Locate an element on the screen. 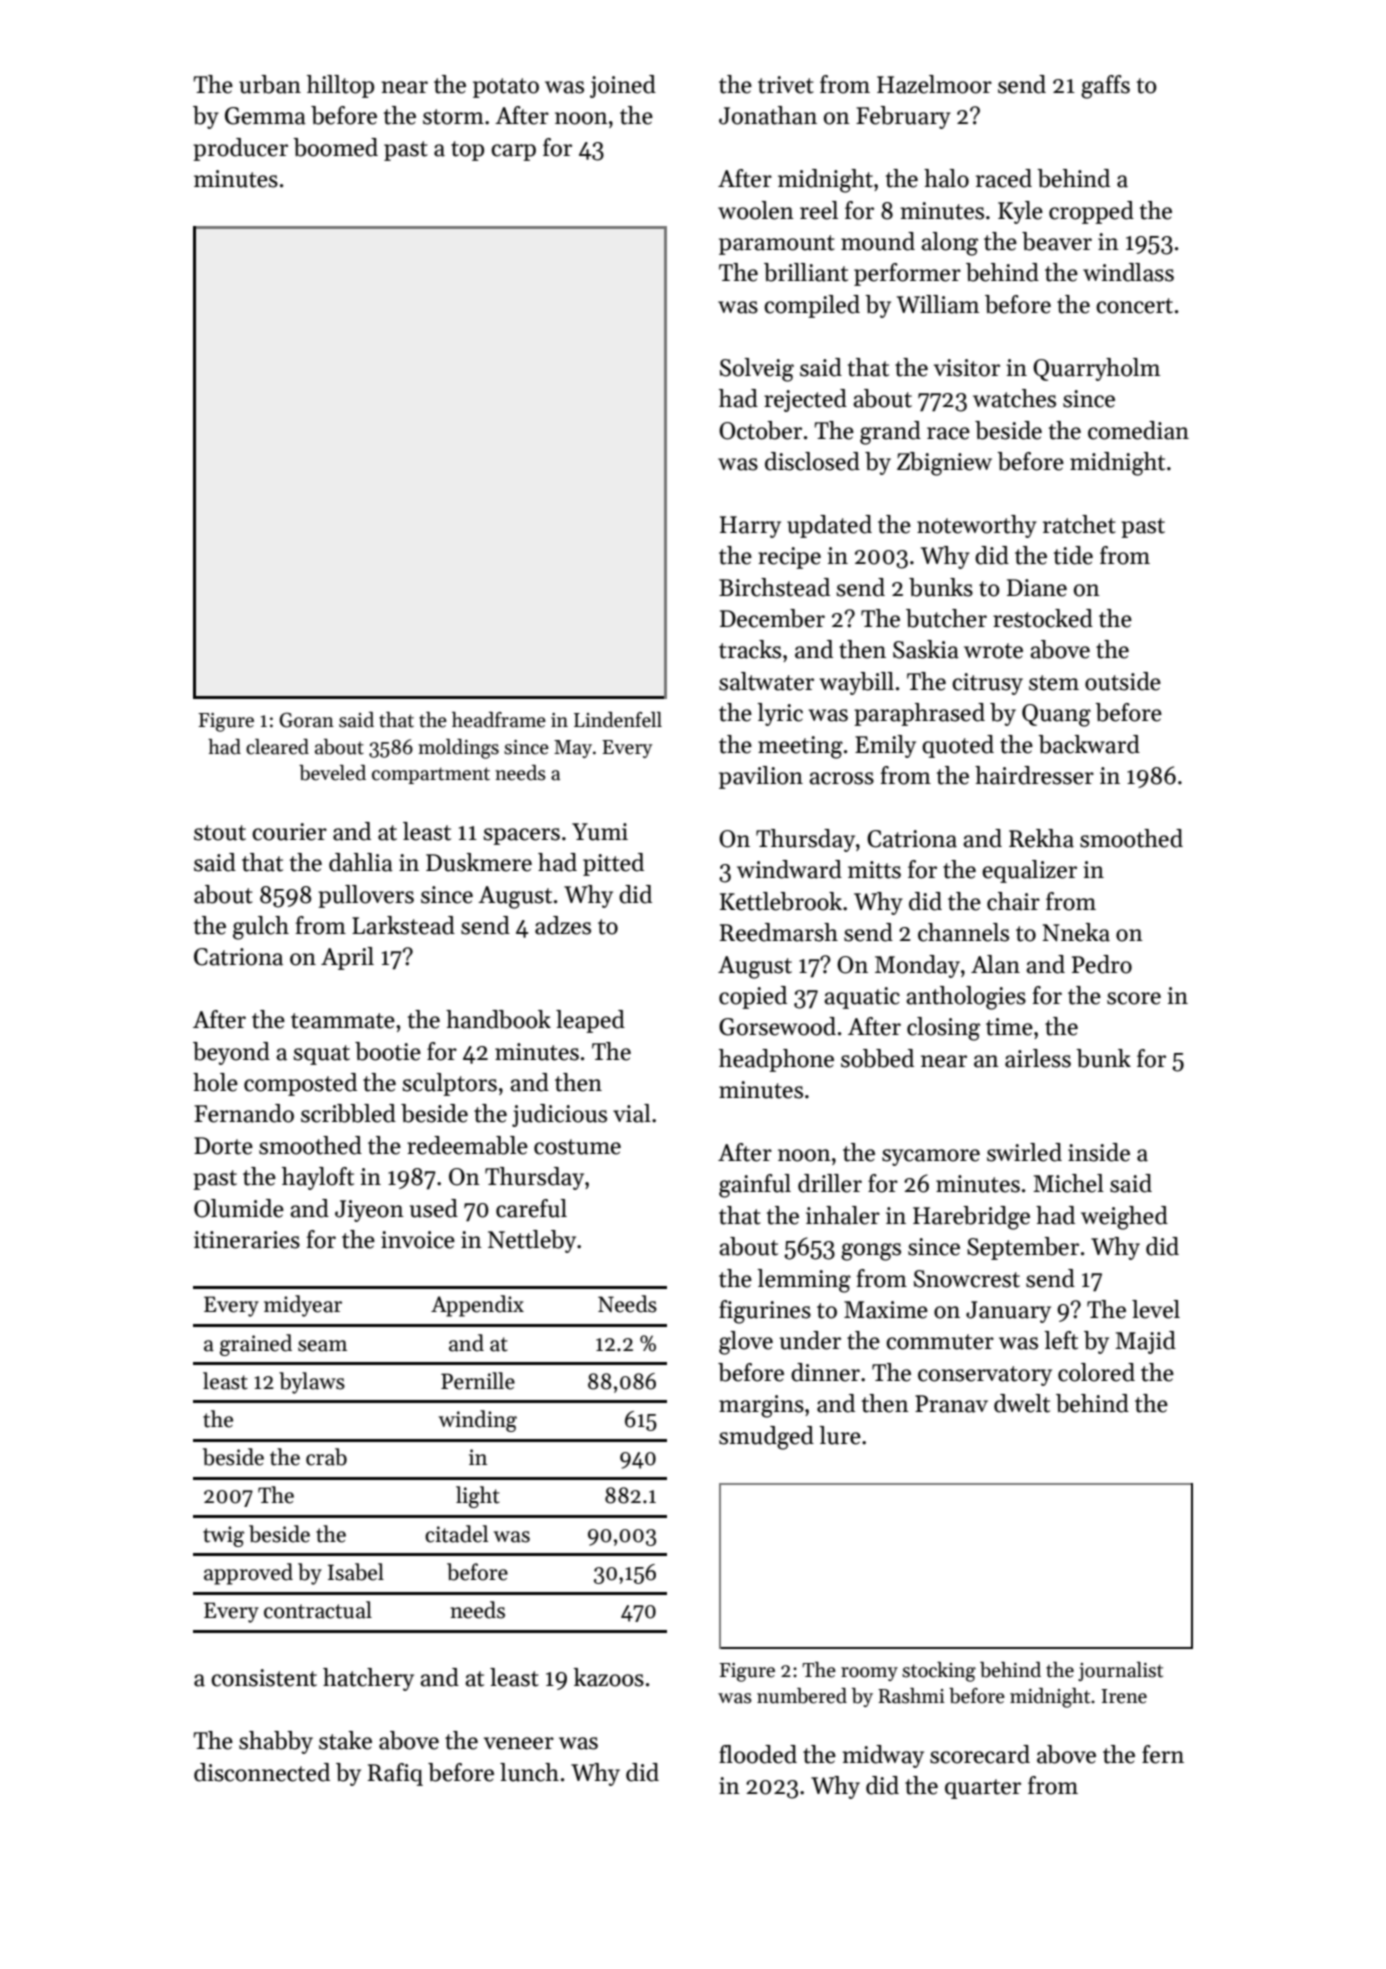 This screenshot has width=1386, height=1969. Hazelmoor is located at coordinates (934, 84).
